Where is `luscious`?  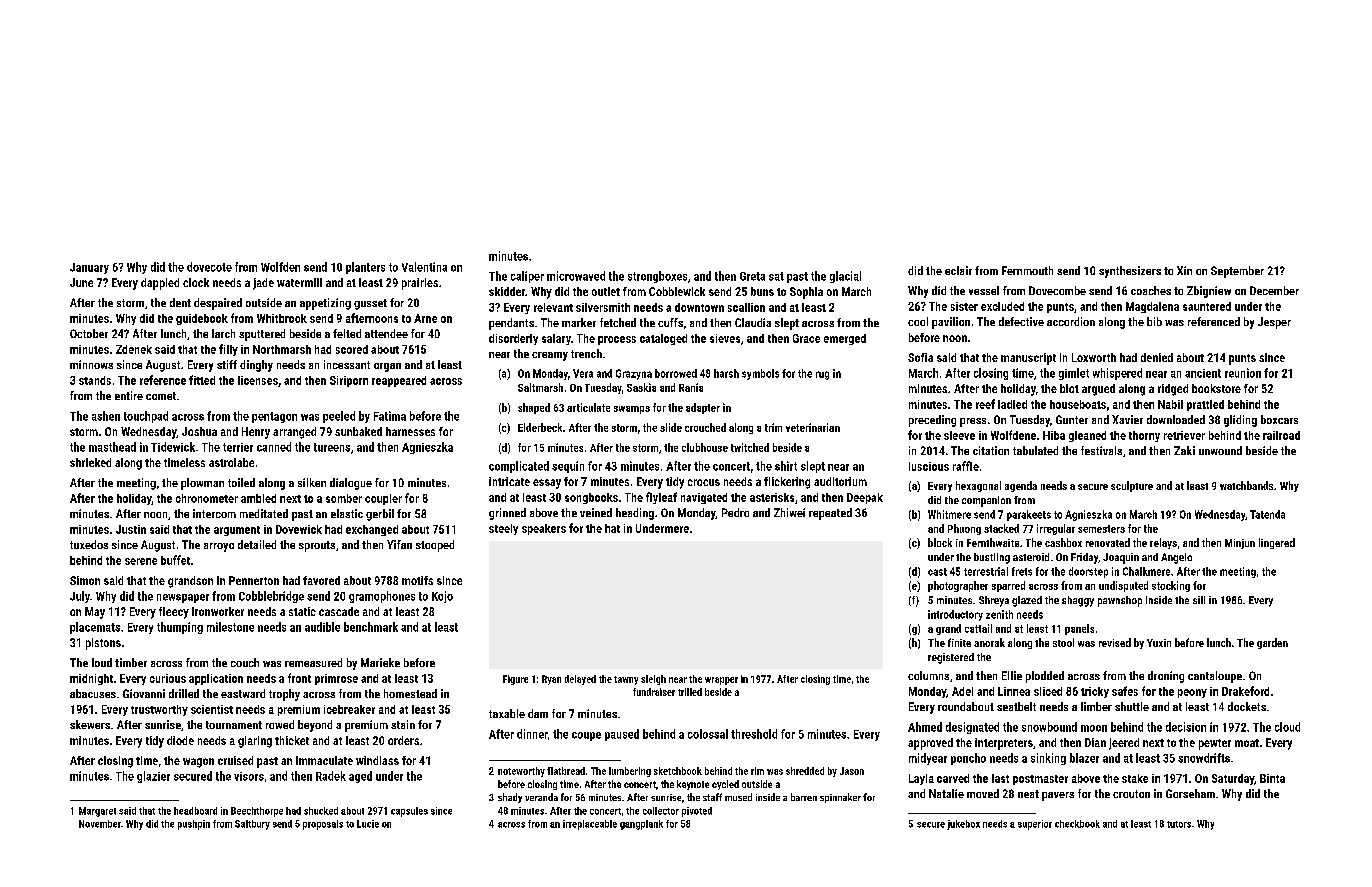
luscious is located at coordinates (929, 466).
